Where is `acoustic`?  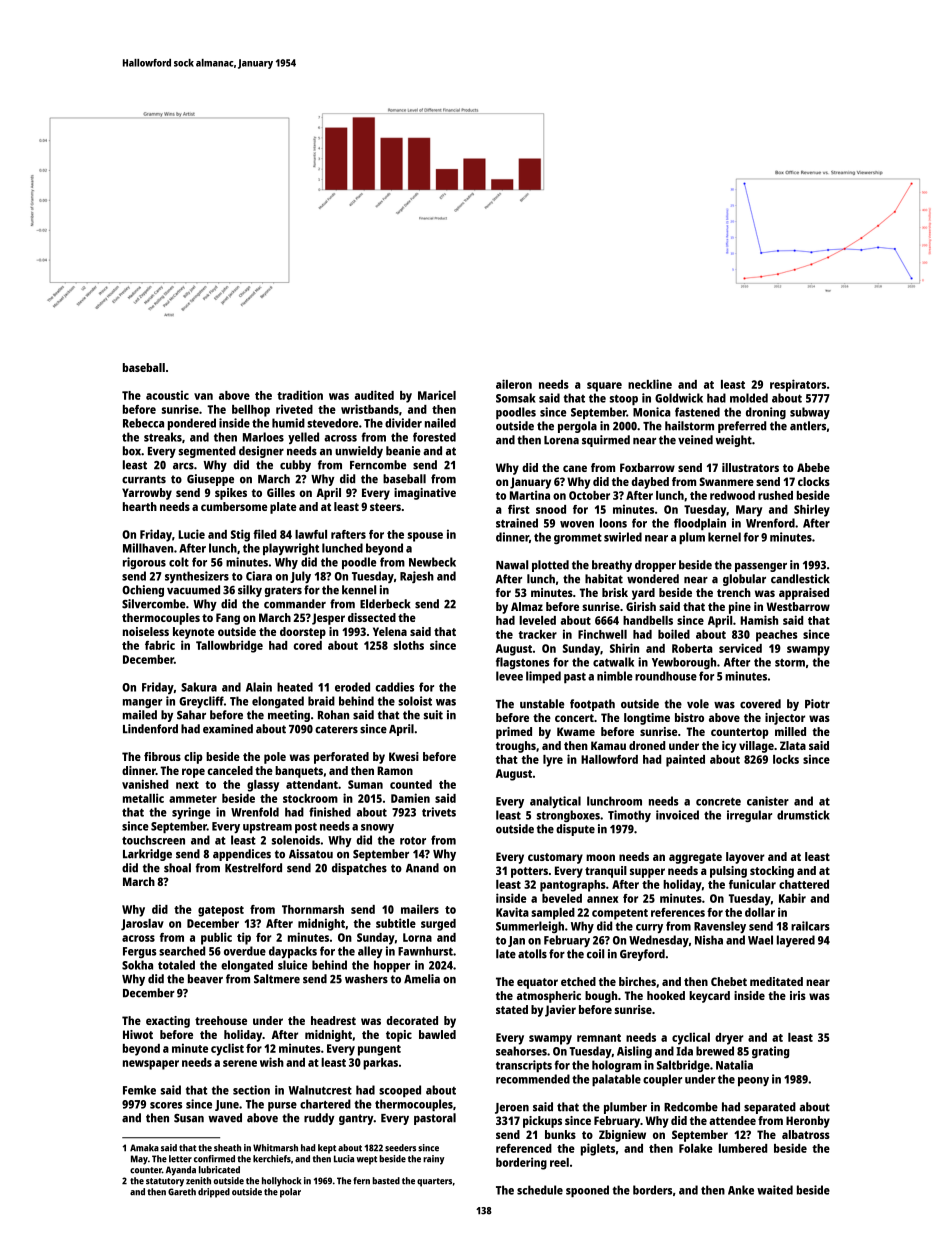 acoustic is located at coordinates (167, 395).
